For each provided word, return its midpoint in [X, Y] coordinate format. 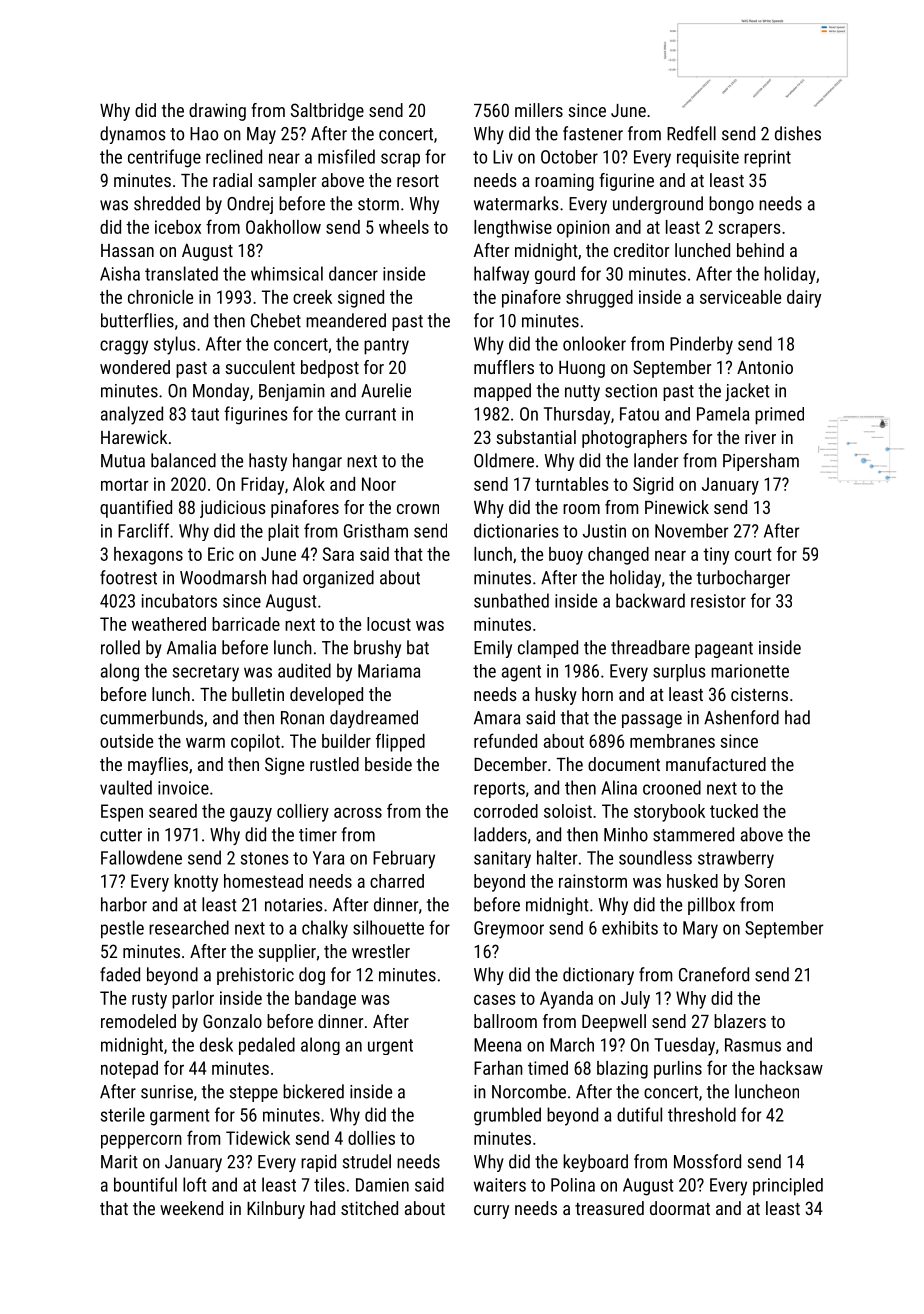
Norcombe [529, 1091]
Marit [119, 1162]
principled [788, 1187]
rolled [120, 647]
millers [539, 110]
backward [650, 600]
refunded [505, 740]
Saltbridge [327, 112]
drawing [217, 112]
